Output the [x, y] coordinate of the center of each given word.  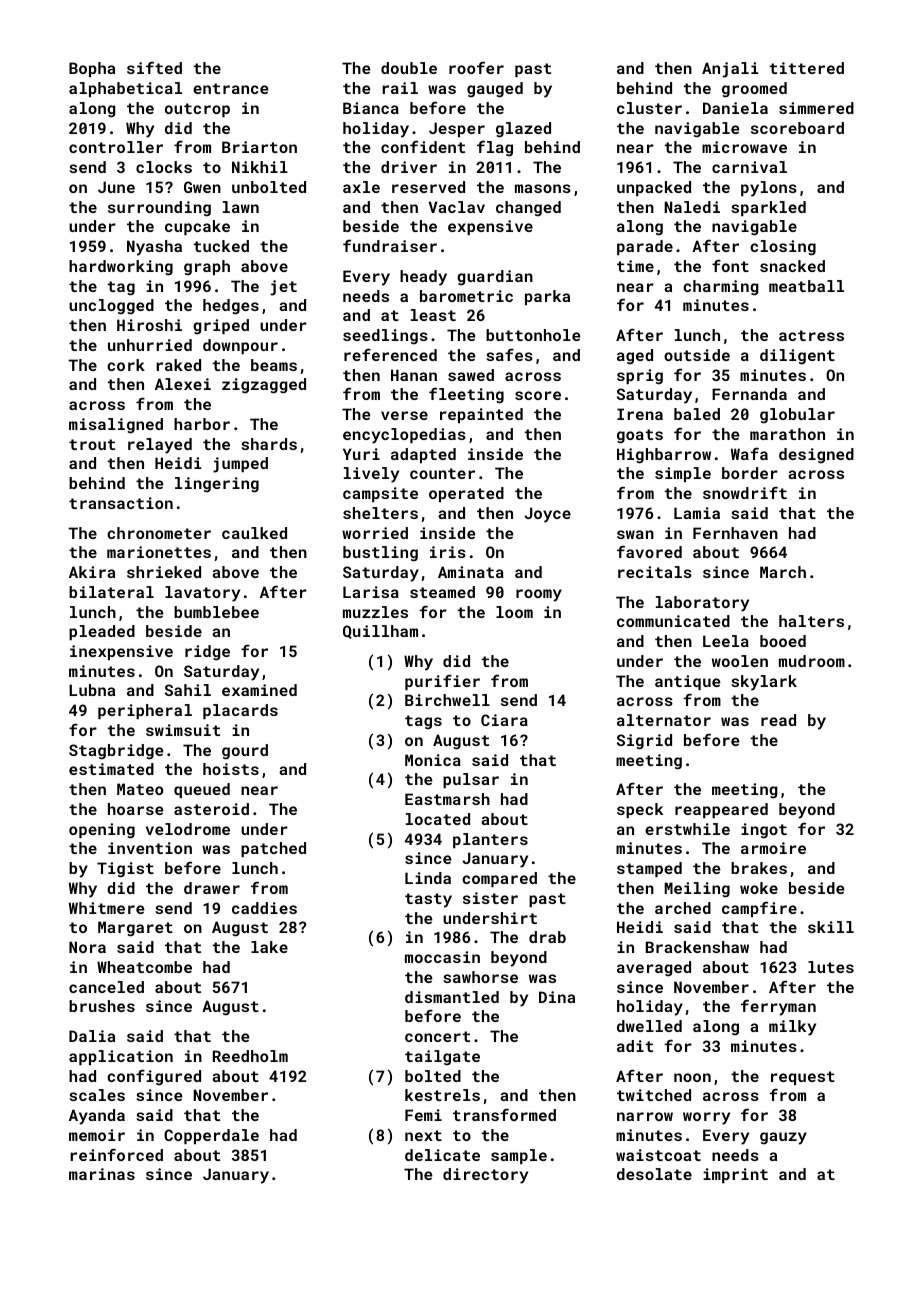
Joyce [547, 515]
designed [816, 456]
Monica [433, 760]
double [409, 68]
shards [269, 444]
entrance [231, 88]
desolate [654, 1174]
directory [485, 1176]
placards [240, 711]
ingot [764, 831]
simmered [816, 108]
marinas [102, 1174]
